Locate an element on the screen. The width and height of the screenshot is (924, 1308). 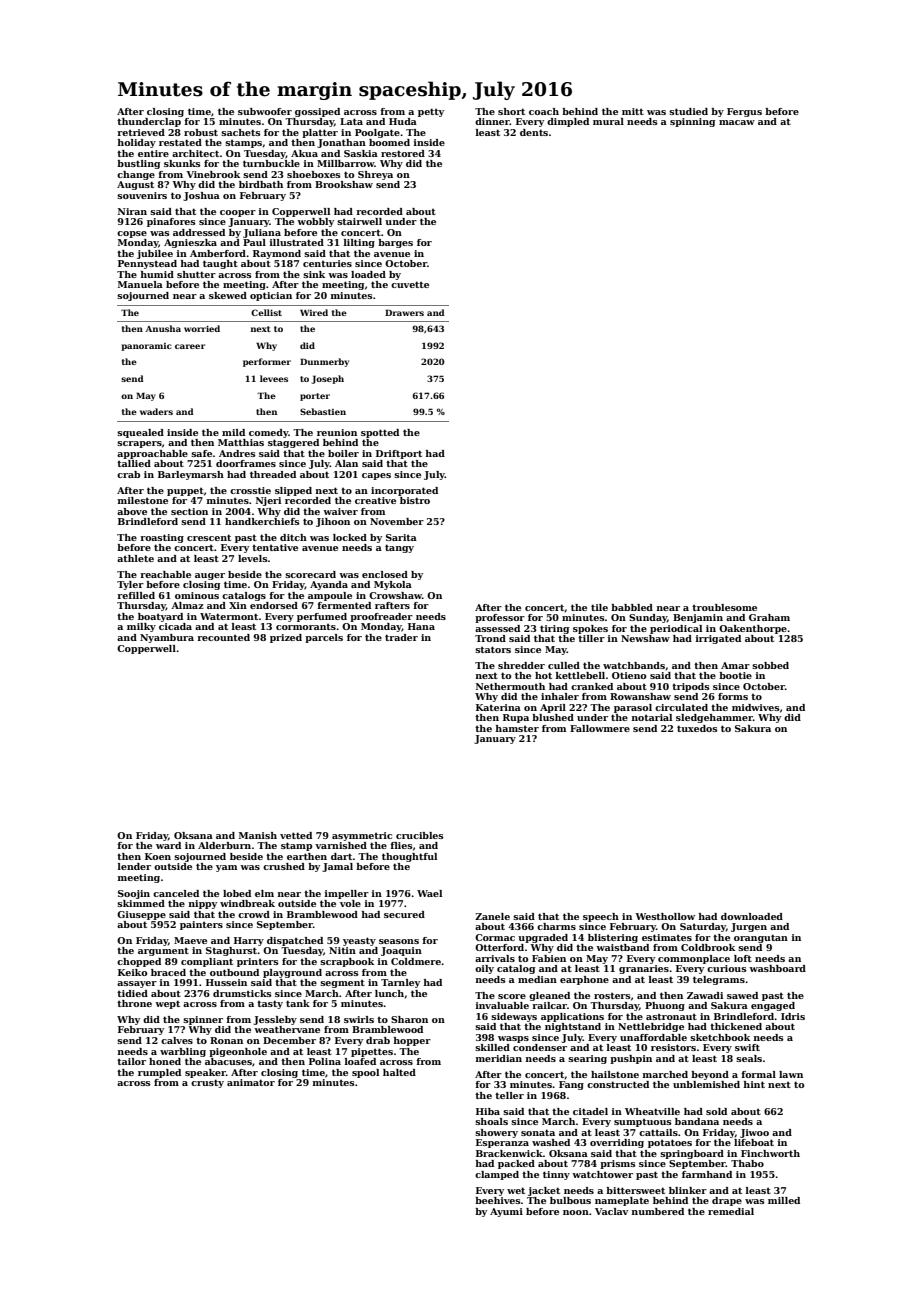
prized is located at coordinates (286, 638).
